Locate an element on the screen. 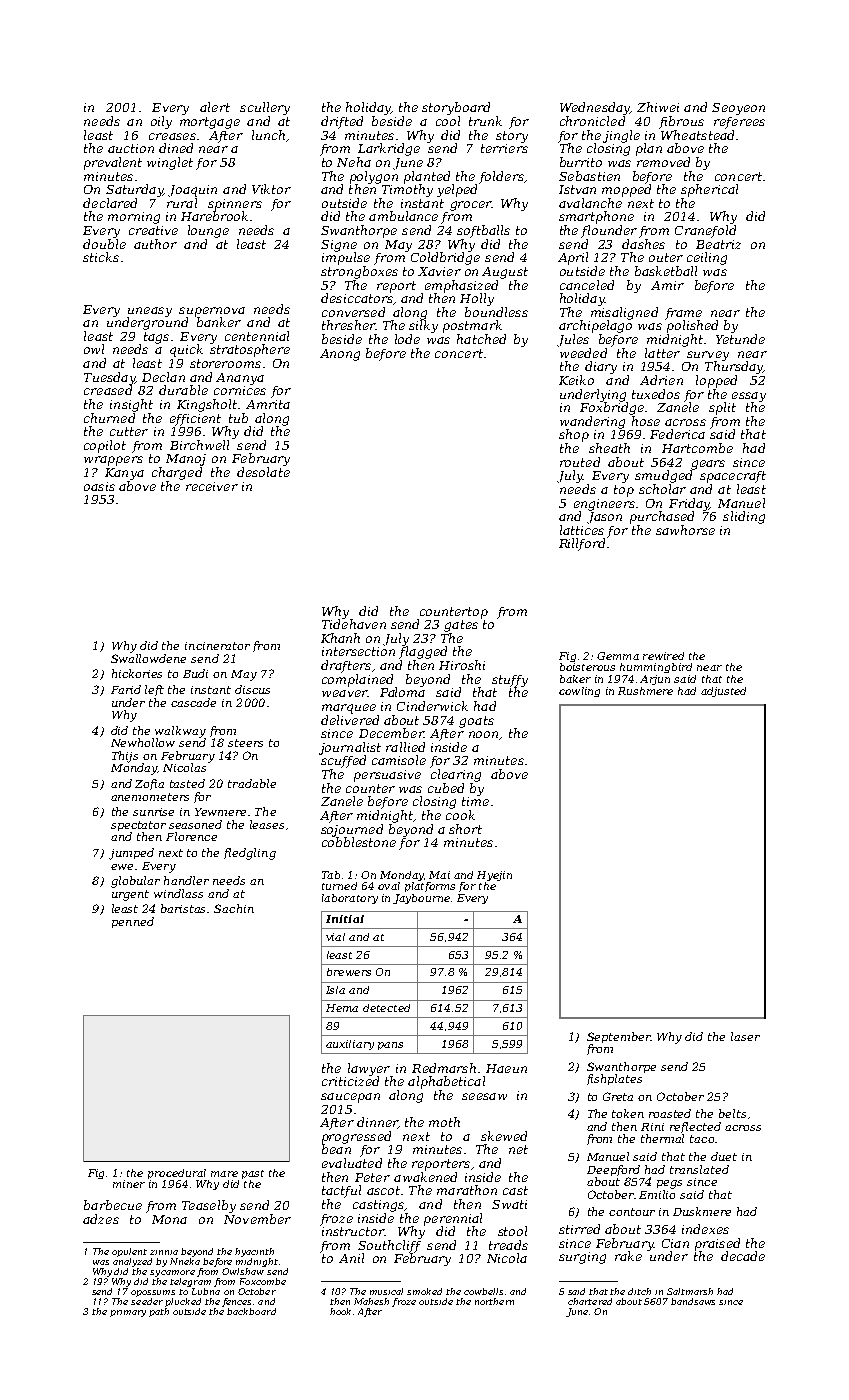 Image resolution: width=849 pixels, height=1400 pixels. adjusted is located at coordinates (723, 692).
